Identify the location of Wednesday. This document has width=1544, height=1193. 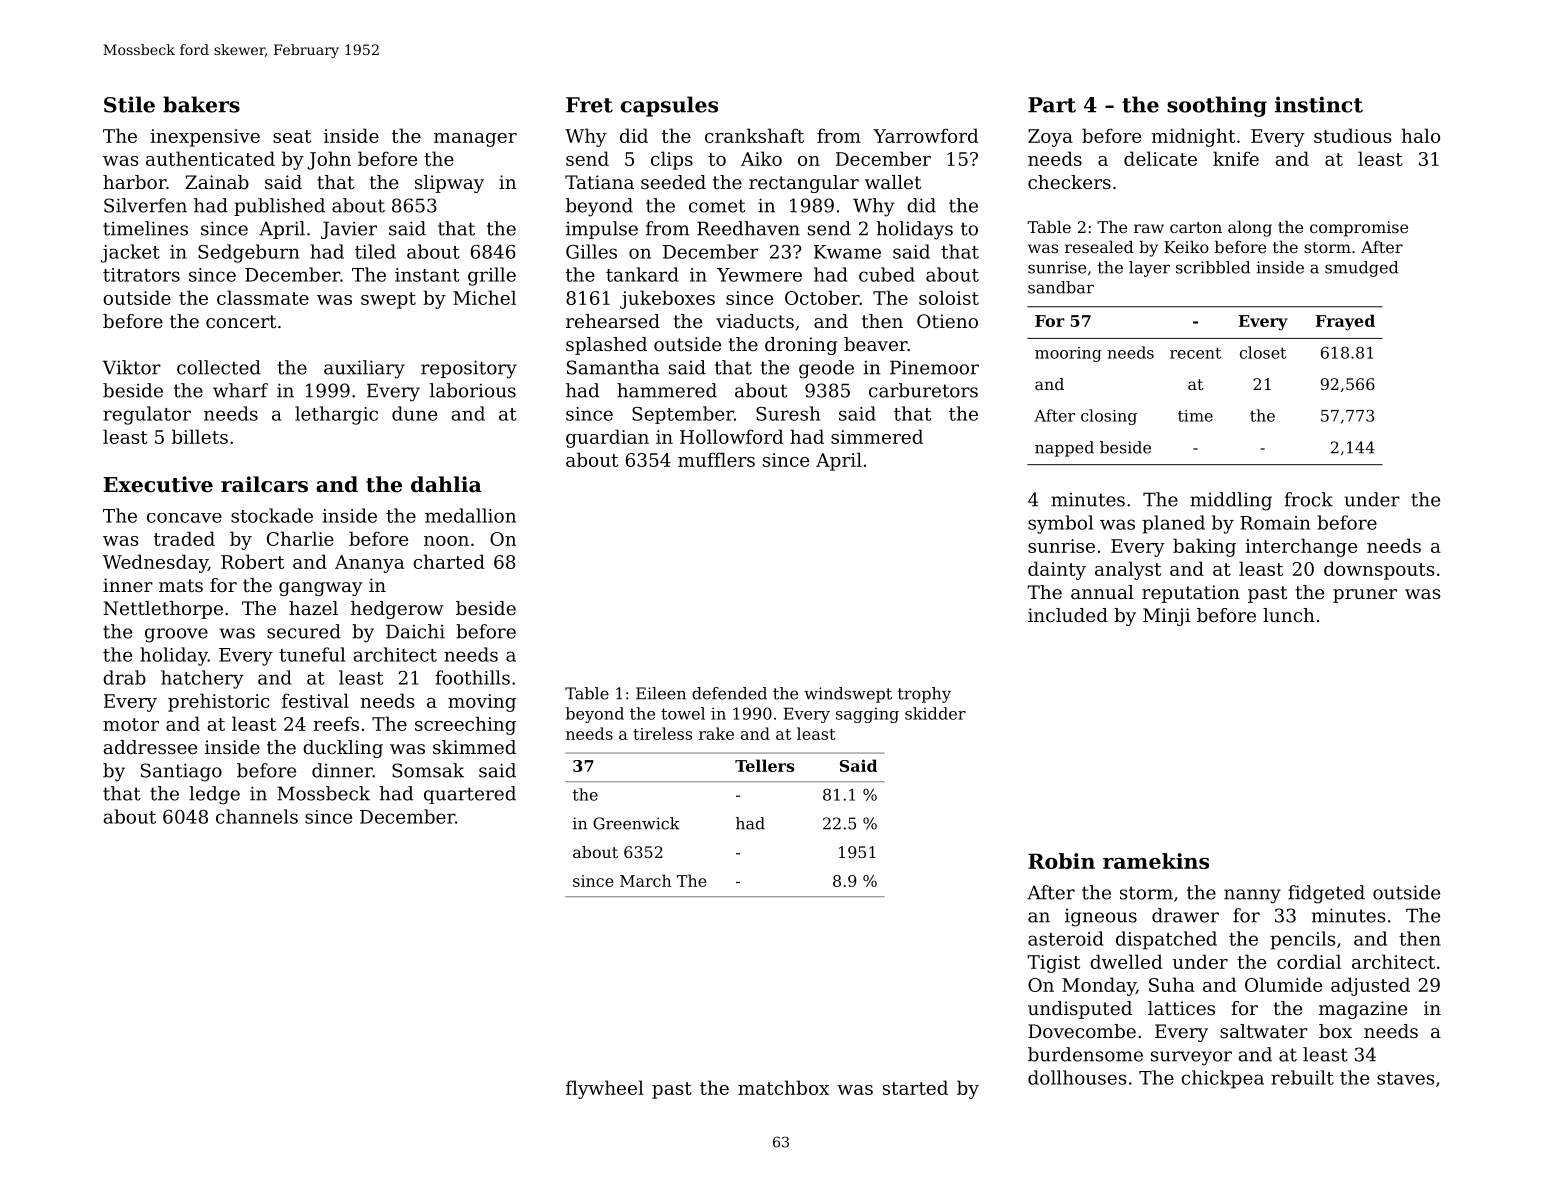
(155, 563).
